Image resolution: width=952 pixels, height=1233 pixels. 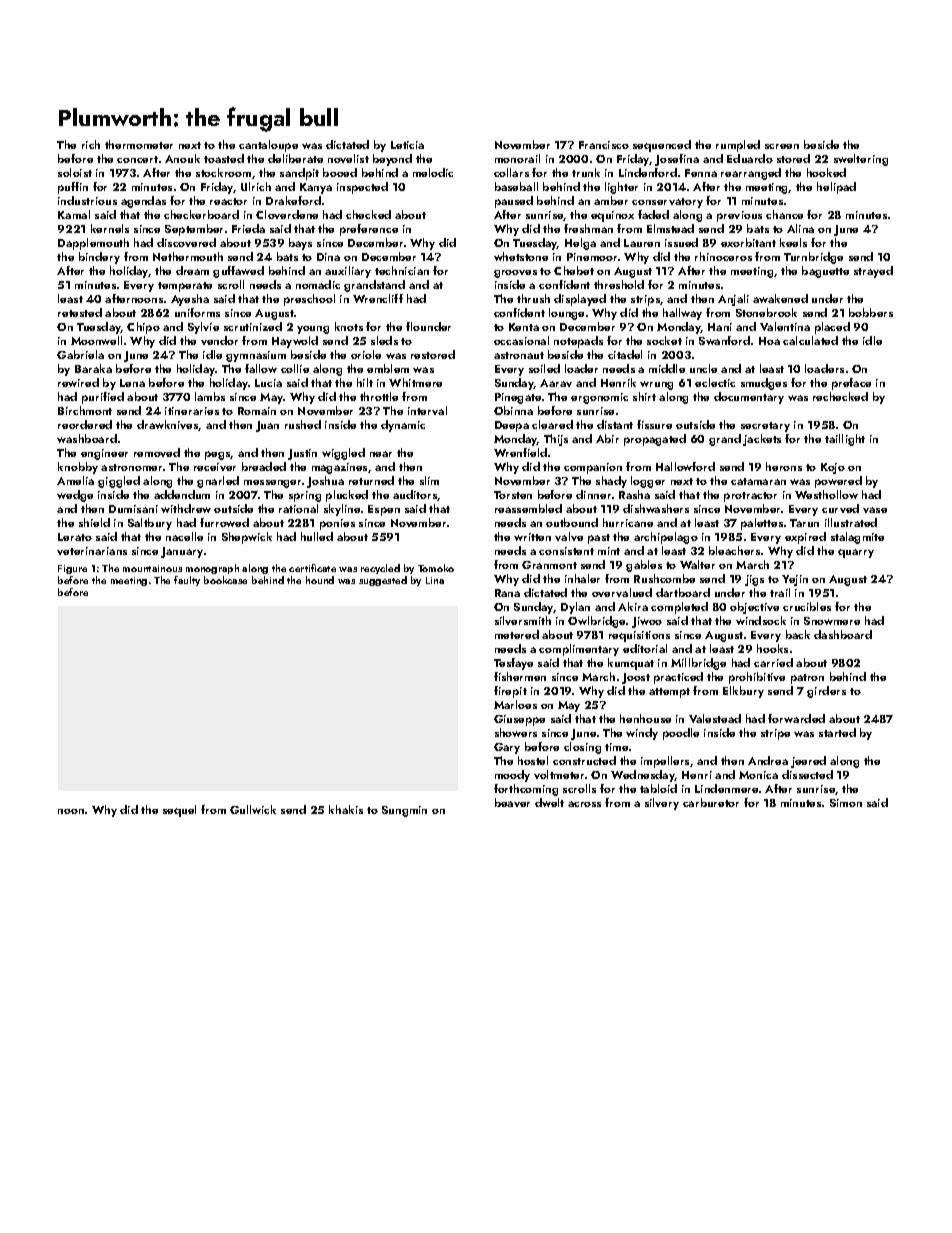 I want to click on preference, so click(x=369, y=230).
